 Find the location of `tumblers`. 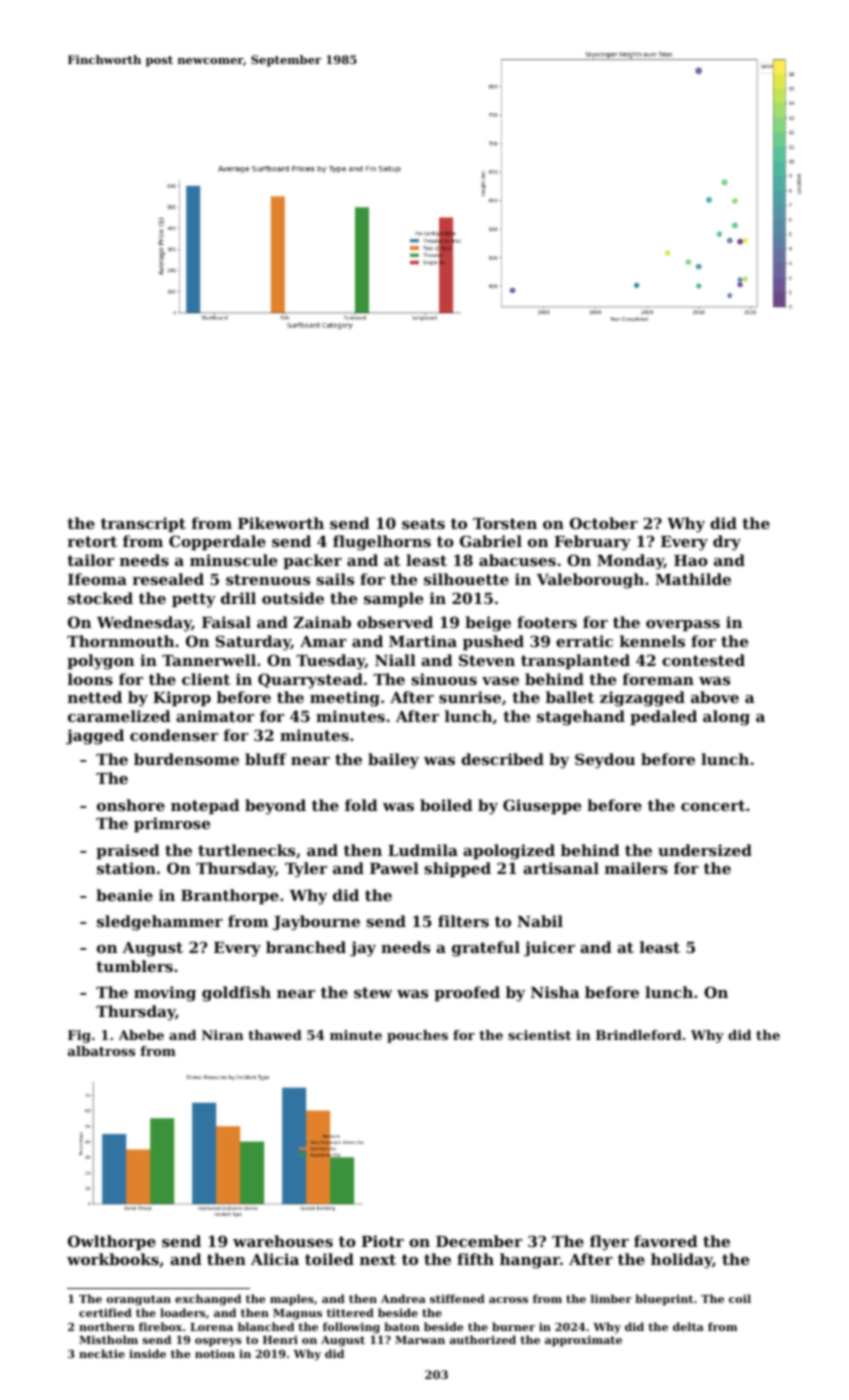

tumblers is located at coordinates (134, 966).
